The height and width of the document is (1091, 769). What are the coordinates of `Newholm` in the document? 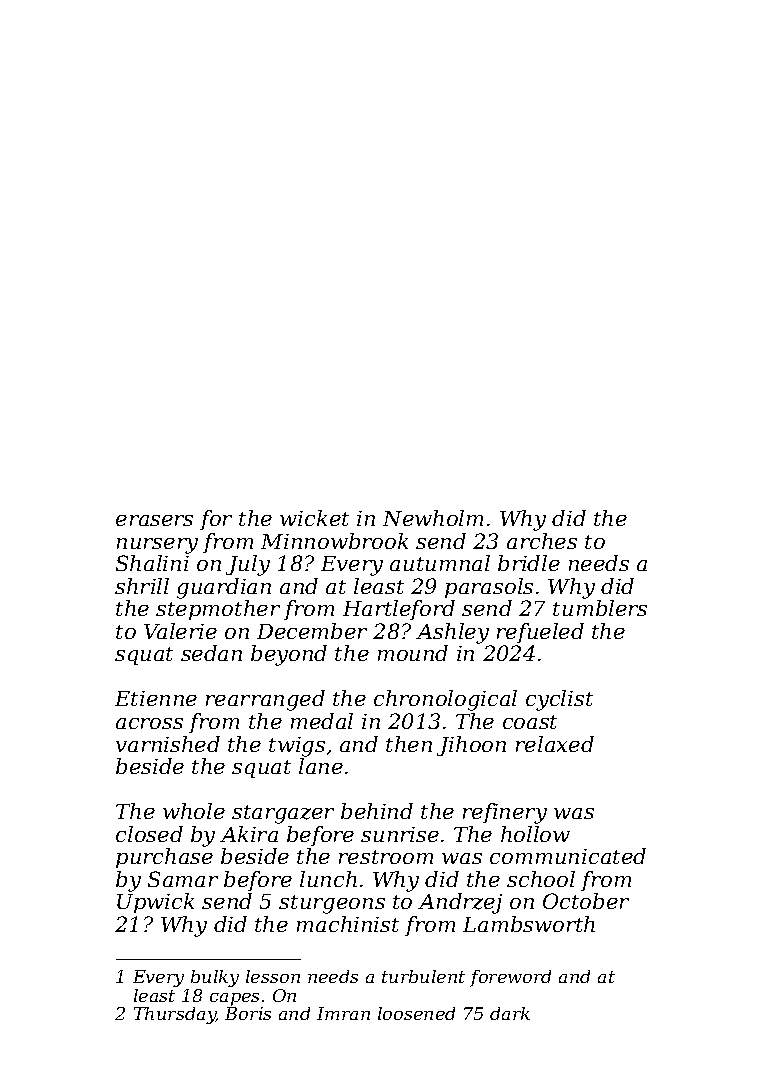 It's located at (433, 518).
